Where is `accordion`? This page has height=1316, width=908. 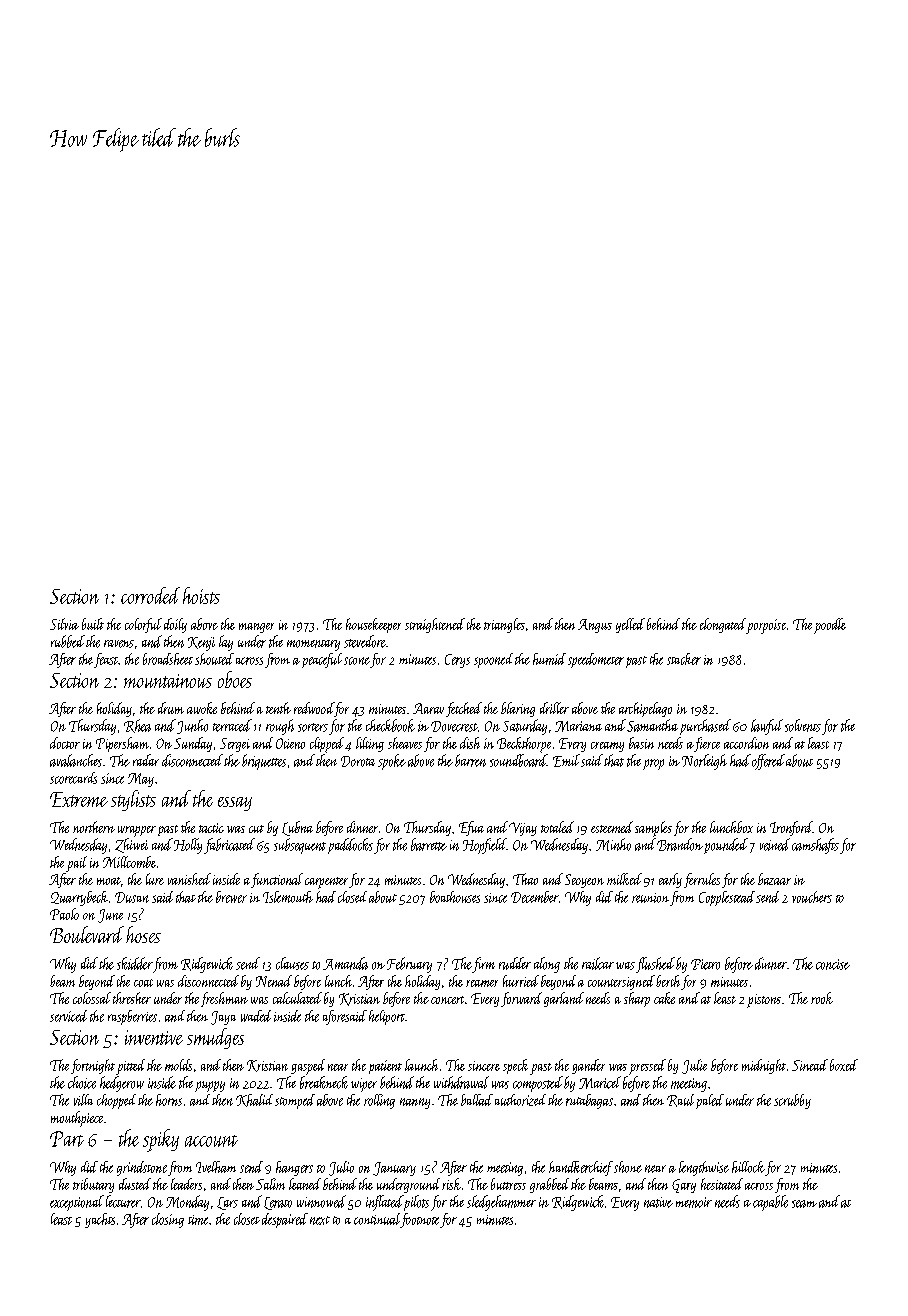 accordion is located at coordinates (746, 743).
